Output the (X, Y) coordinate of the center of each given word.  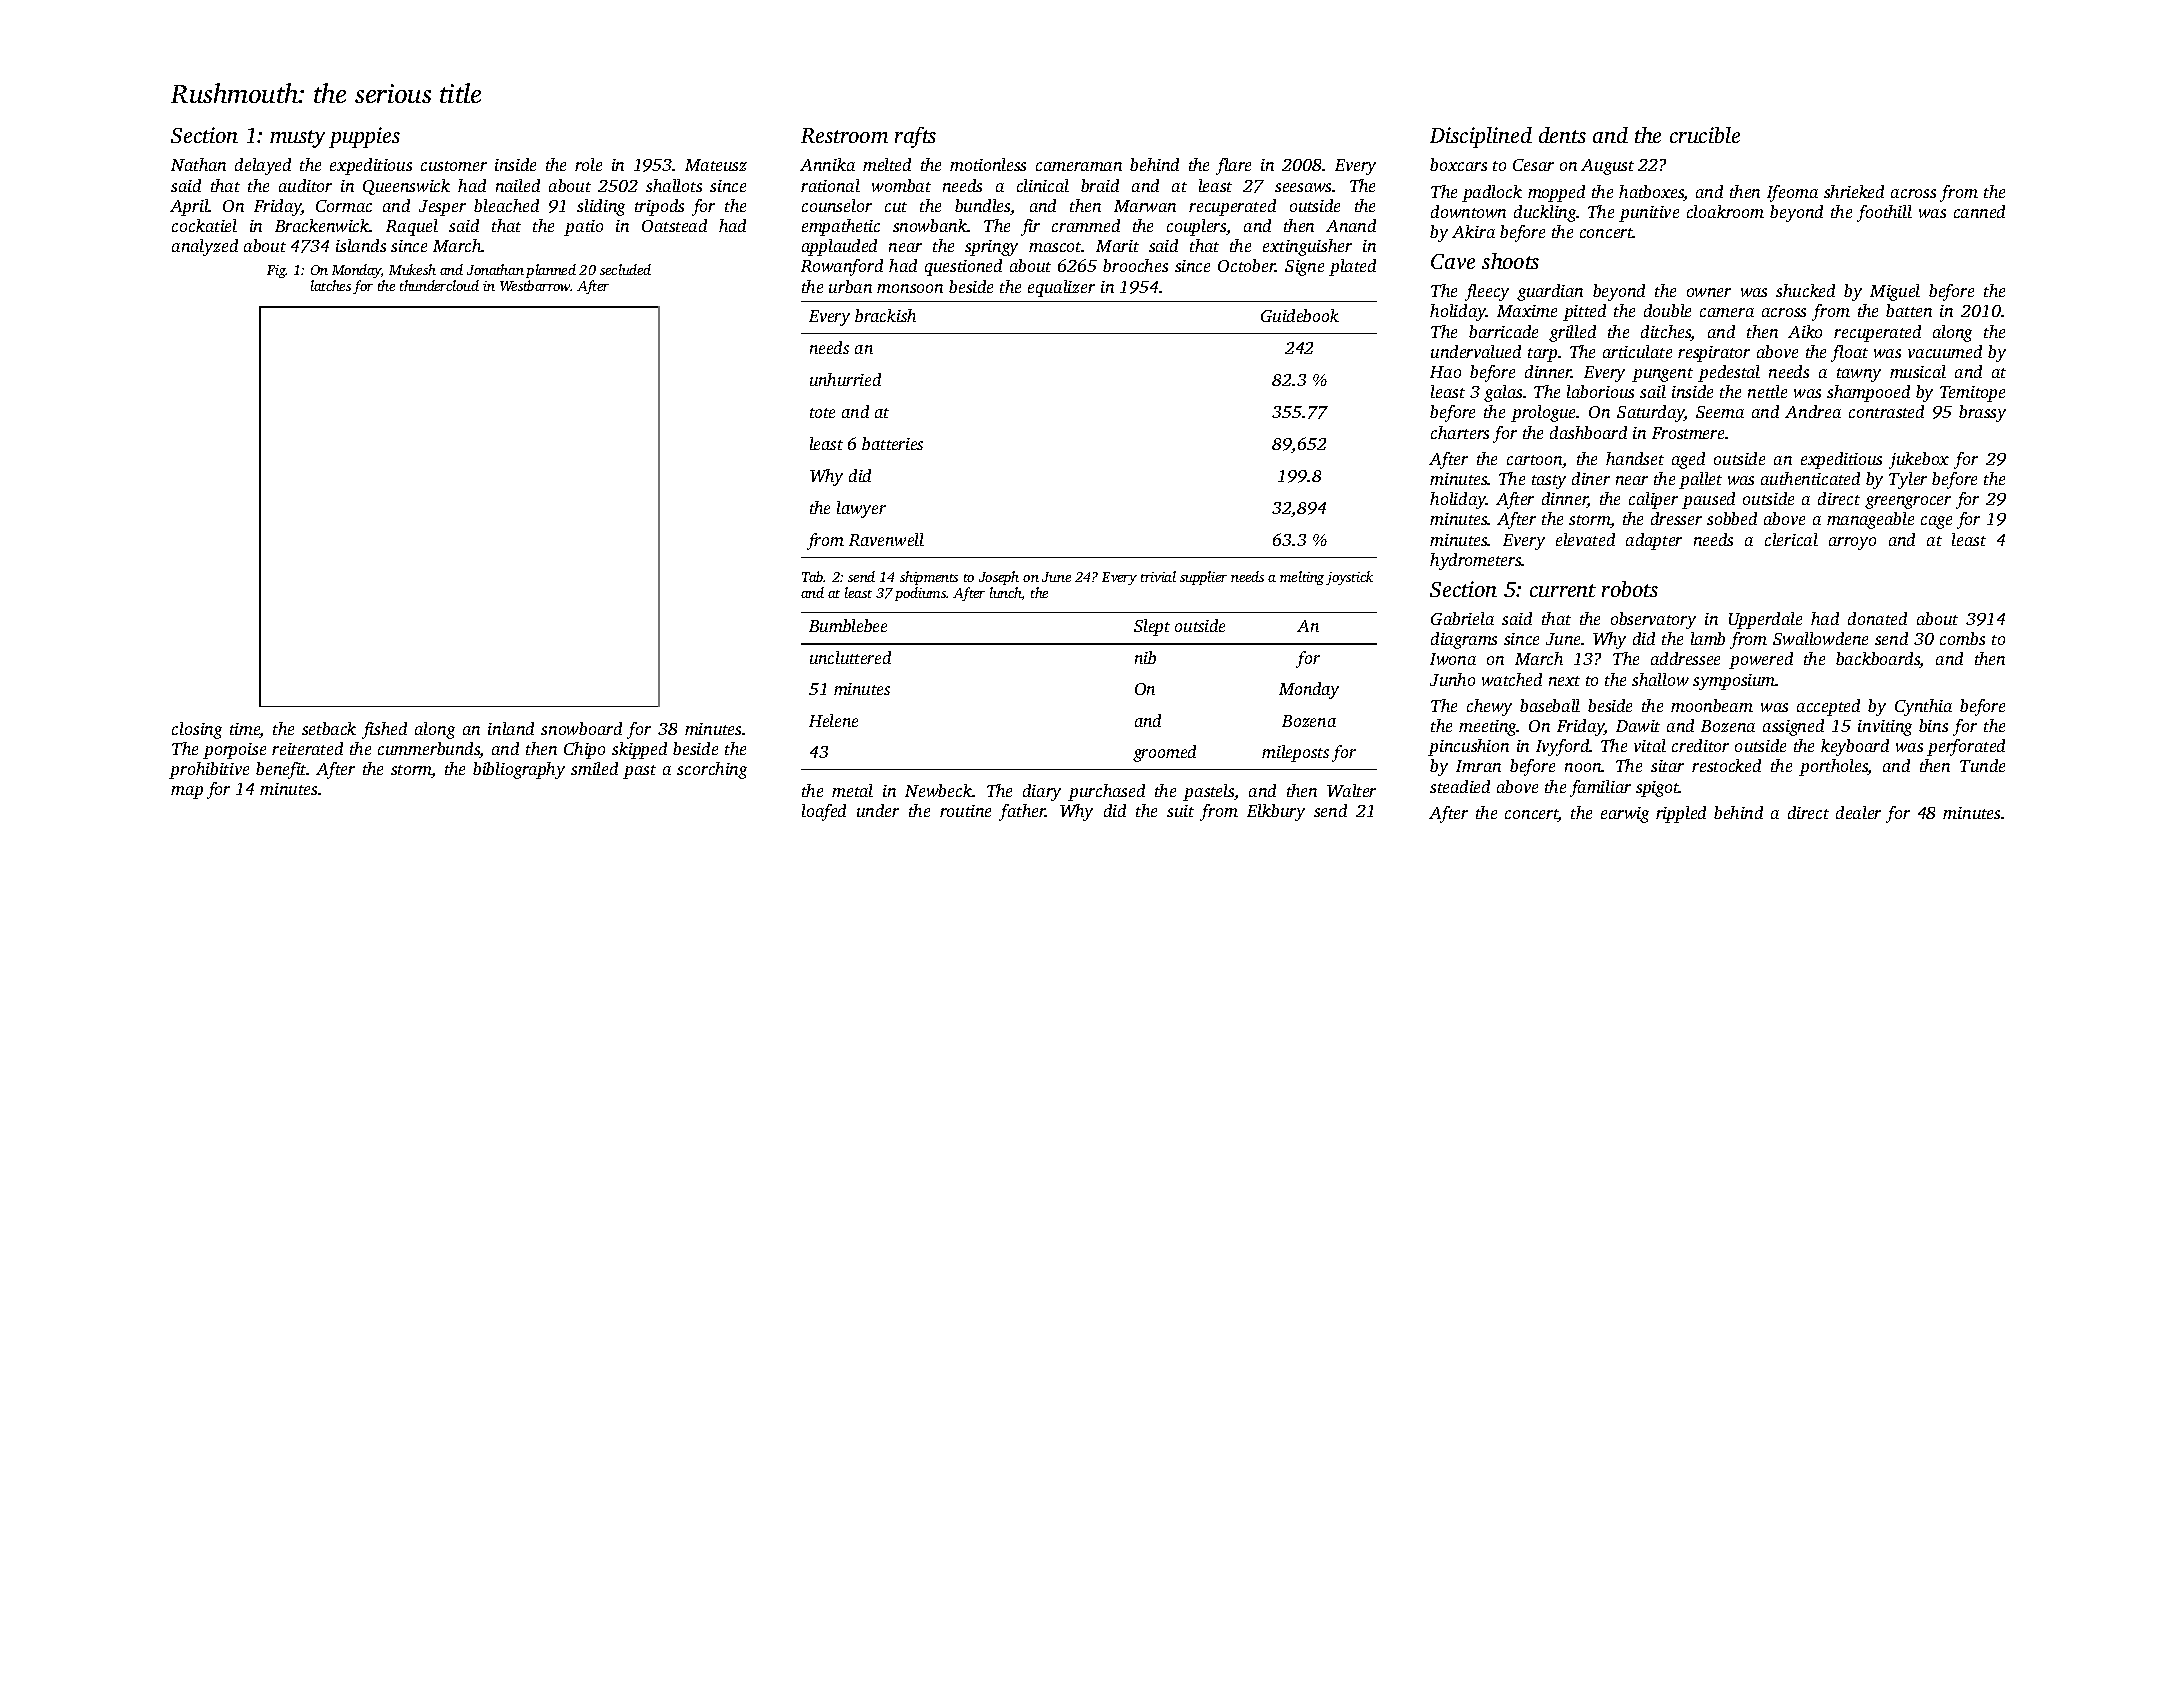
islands (361, 245)
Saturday (1651, 413)
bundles (983, 207)
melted (887, 164)
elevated (1585, 539)
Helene (833, 720)
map (187, 792)
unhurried (845, 379)
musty (297, 139)
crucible (1705, 135)
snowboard (581, 728)
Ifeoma (1792, 193)
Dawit (1638, 726)
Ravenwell (886, 539)
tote (822, 413)
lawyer (861, 509)
